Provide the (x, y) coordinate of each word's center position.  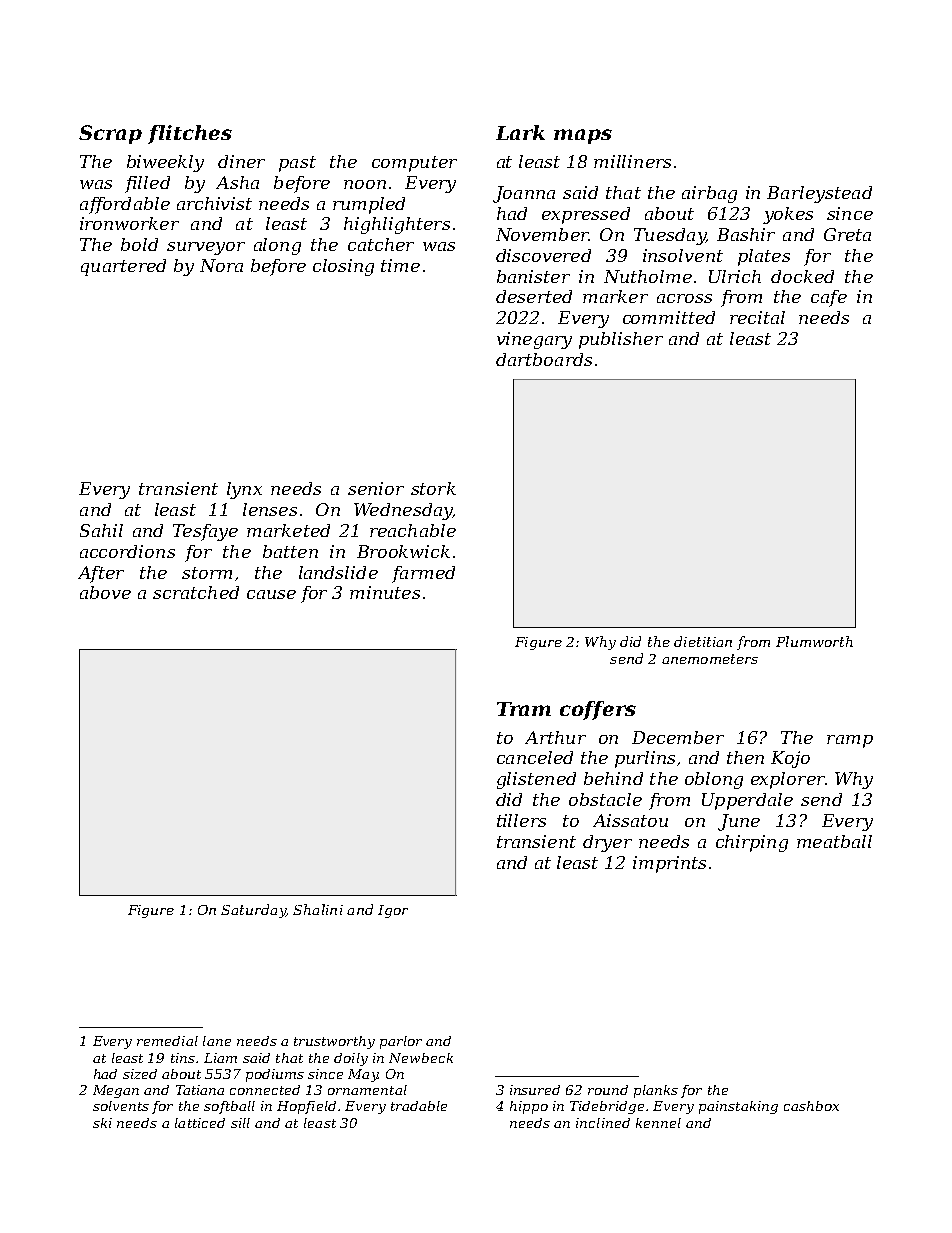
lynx (244, 490)
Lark (520, 132)
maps (583, 136)
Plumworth (814, 641)
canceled (535, 757)
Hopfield (306, 1107)
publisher (621, 340)
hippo (529, 1107)
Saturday (253, 911)
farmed (423, 574)
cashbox (811, 1106)
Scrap (110, 134)
